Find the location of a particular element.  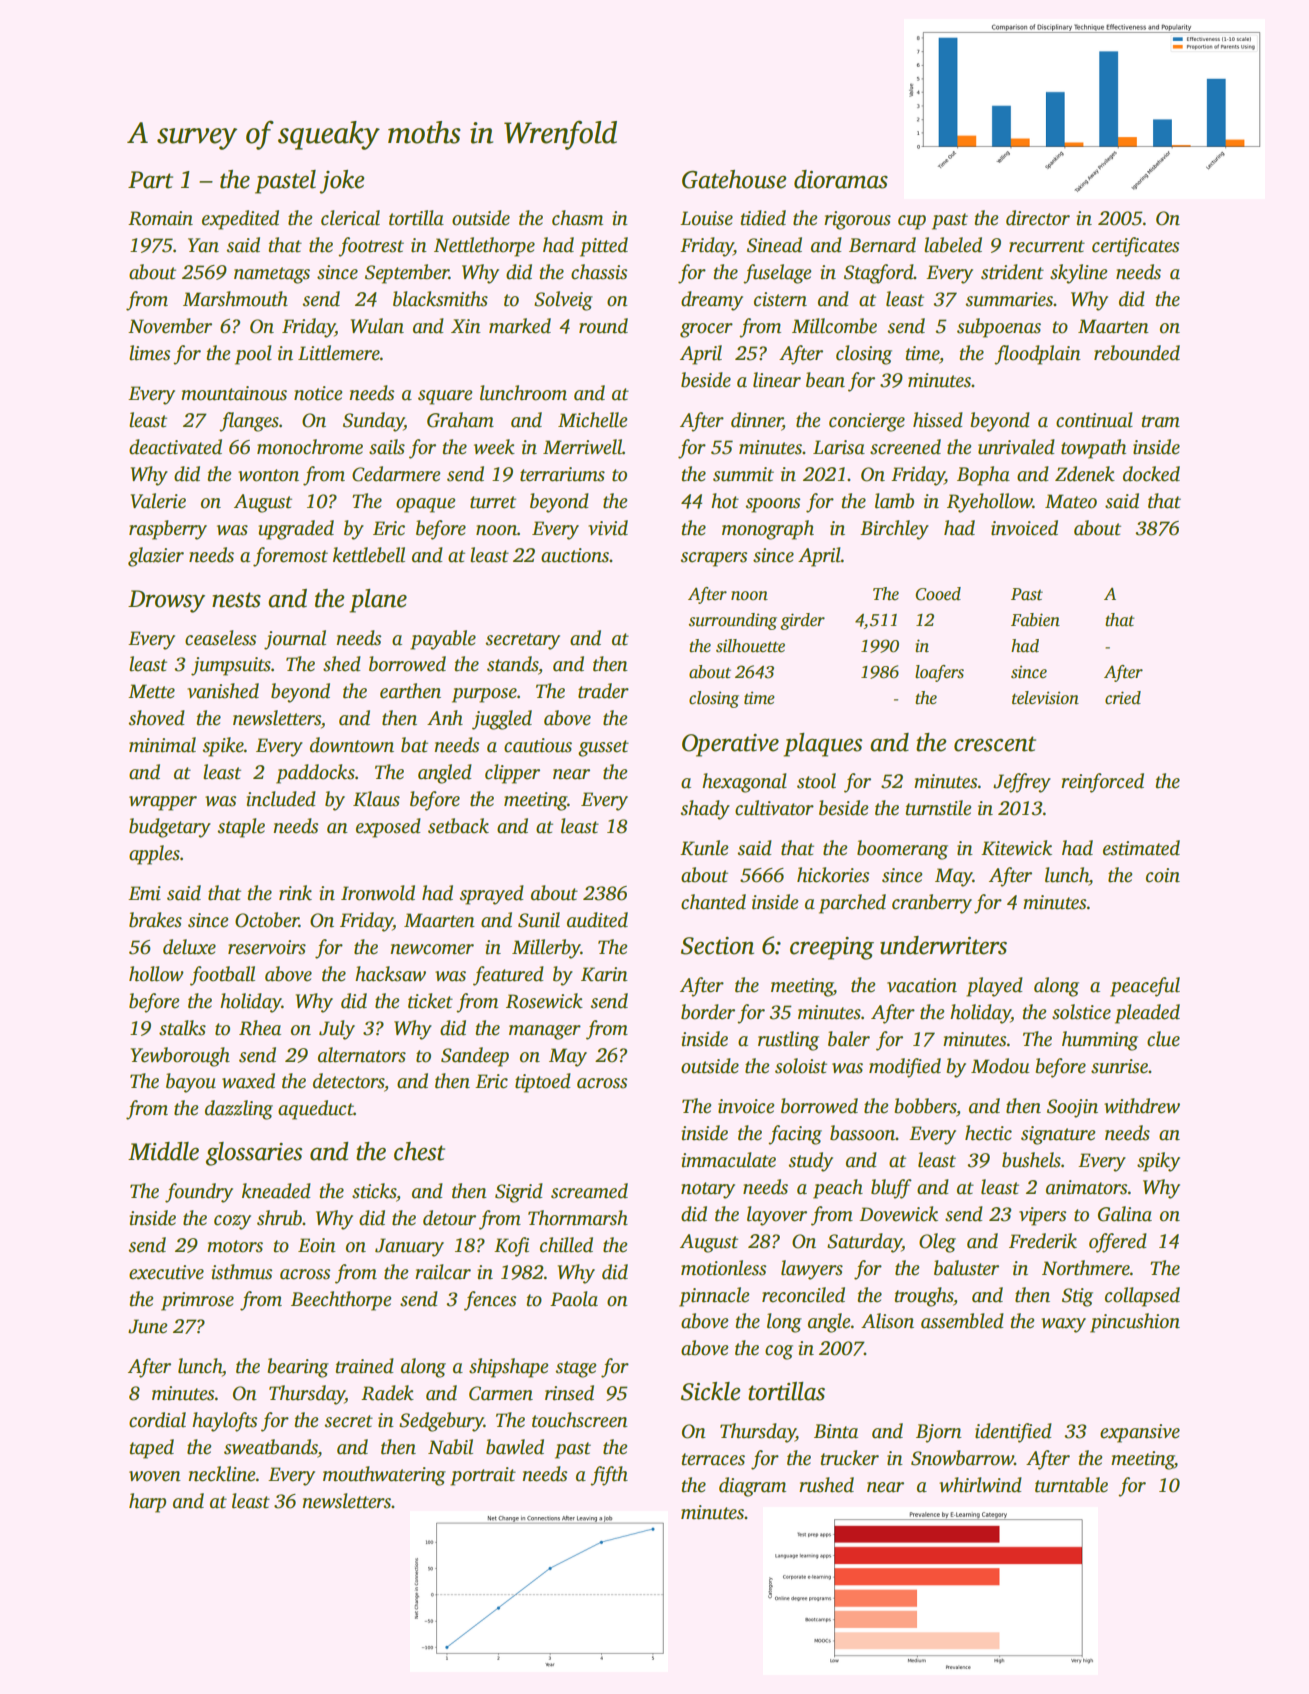

cog is located at coordinates (779, 1352).
